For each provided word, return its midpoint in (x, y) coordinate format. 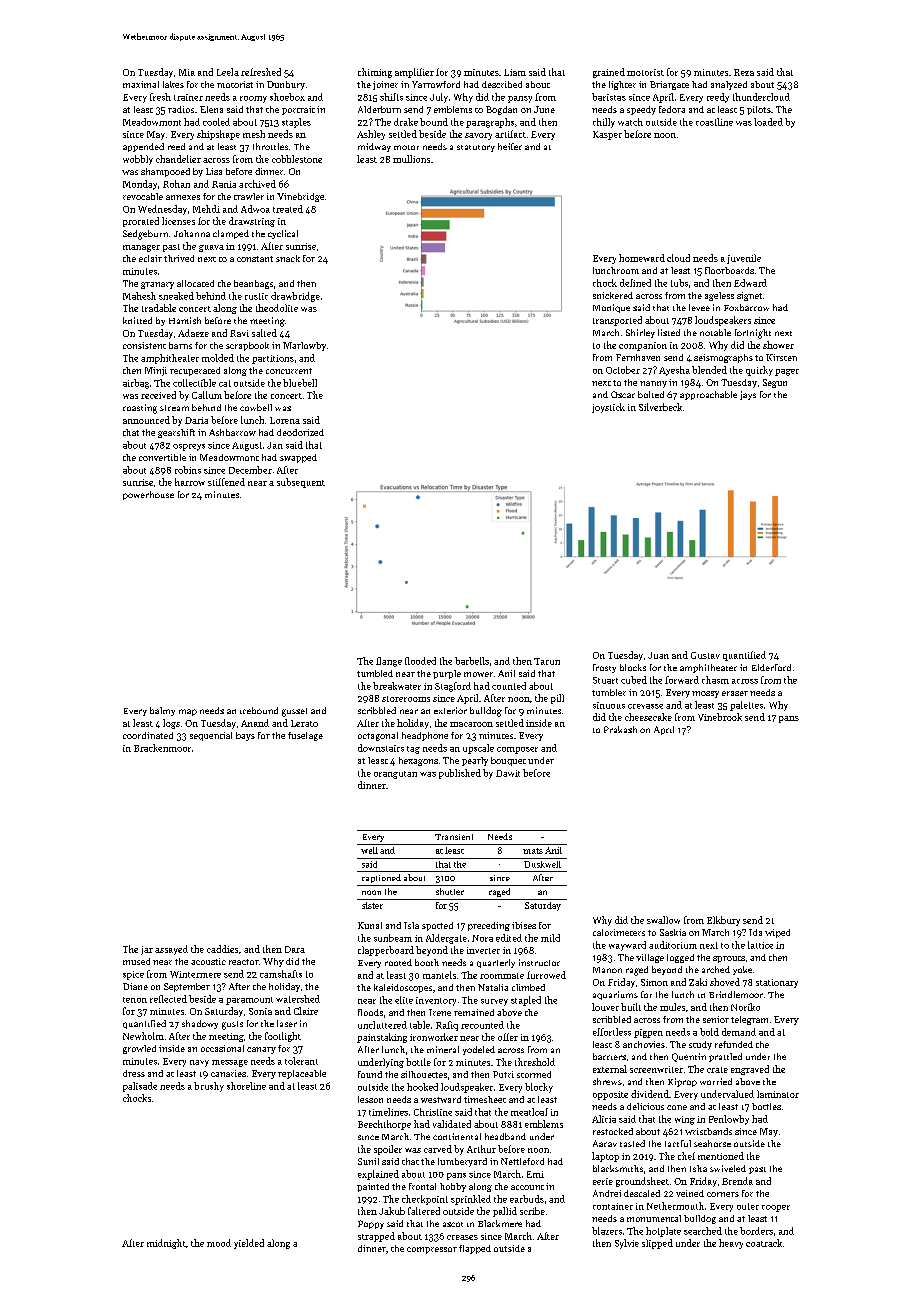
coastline (714, 122)
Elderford (771, 667)
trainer (188, 97)
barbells (472, 661)
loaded (768, 122)
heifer (510, 146)
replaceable (302, 1074)
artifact (510, 134)
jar (147, 950)
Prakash (620, 729)
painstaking (382, 1038)
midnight (166, 1244)
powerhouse (148, 495)
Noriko (745, 1007)
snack (288, 258)
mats (533, 851)
